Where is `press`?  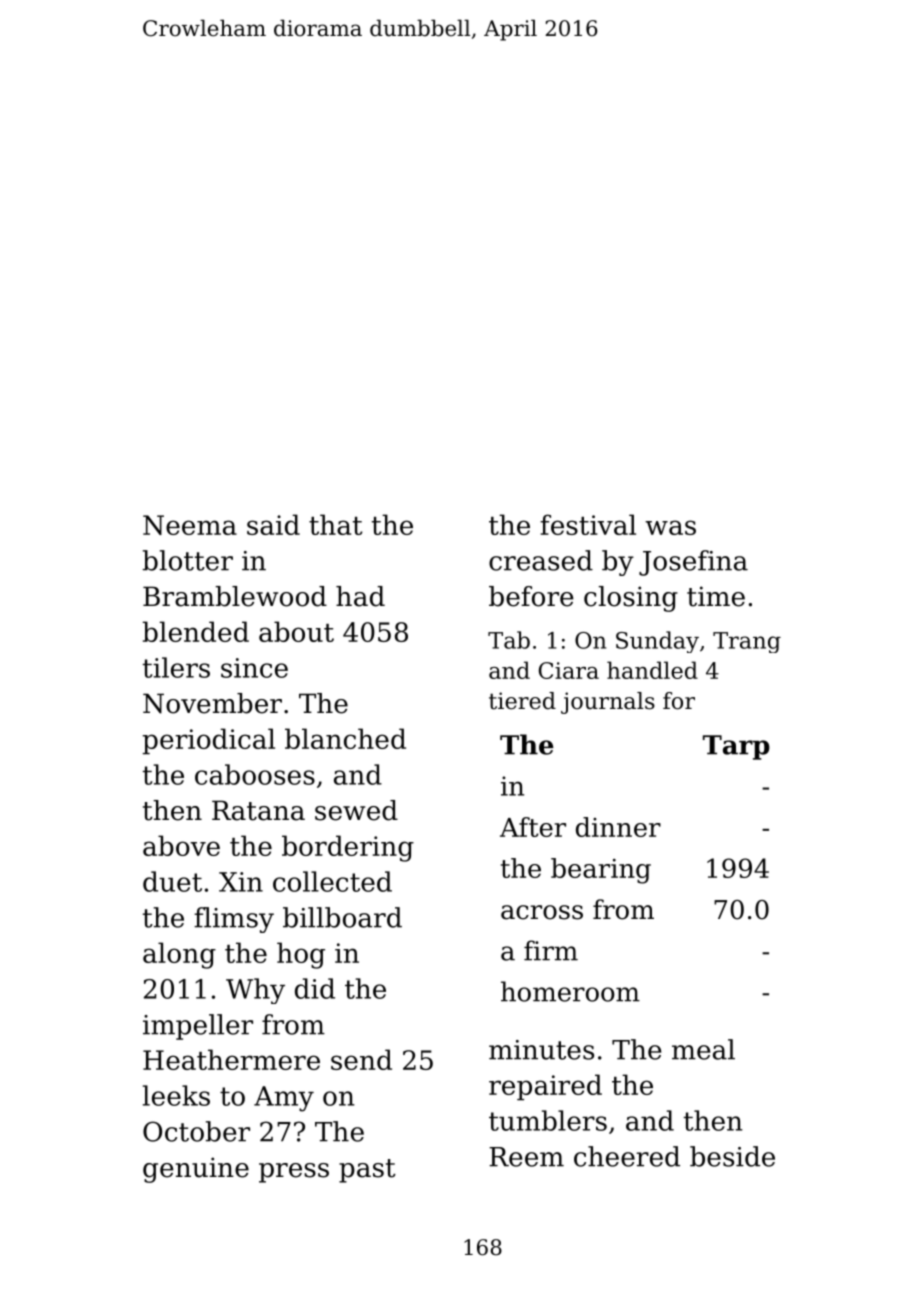
press is located at coordinates (294, 1173).
